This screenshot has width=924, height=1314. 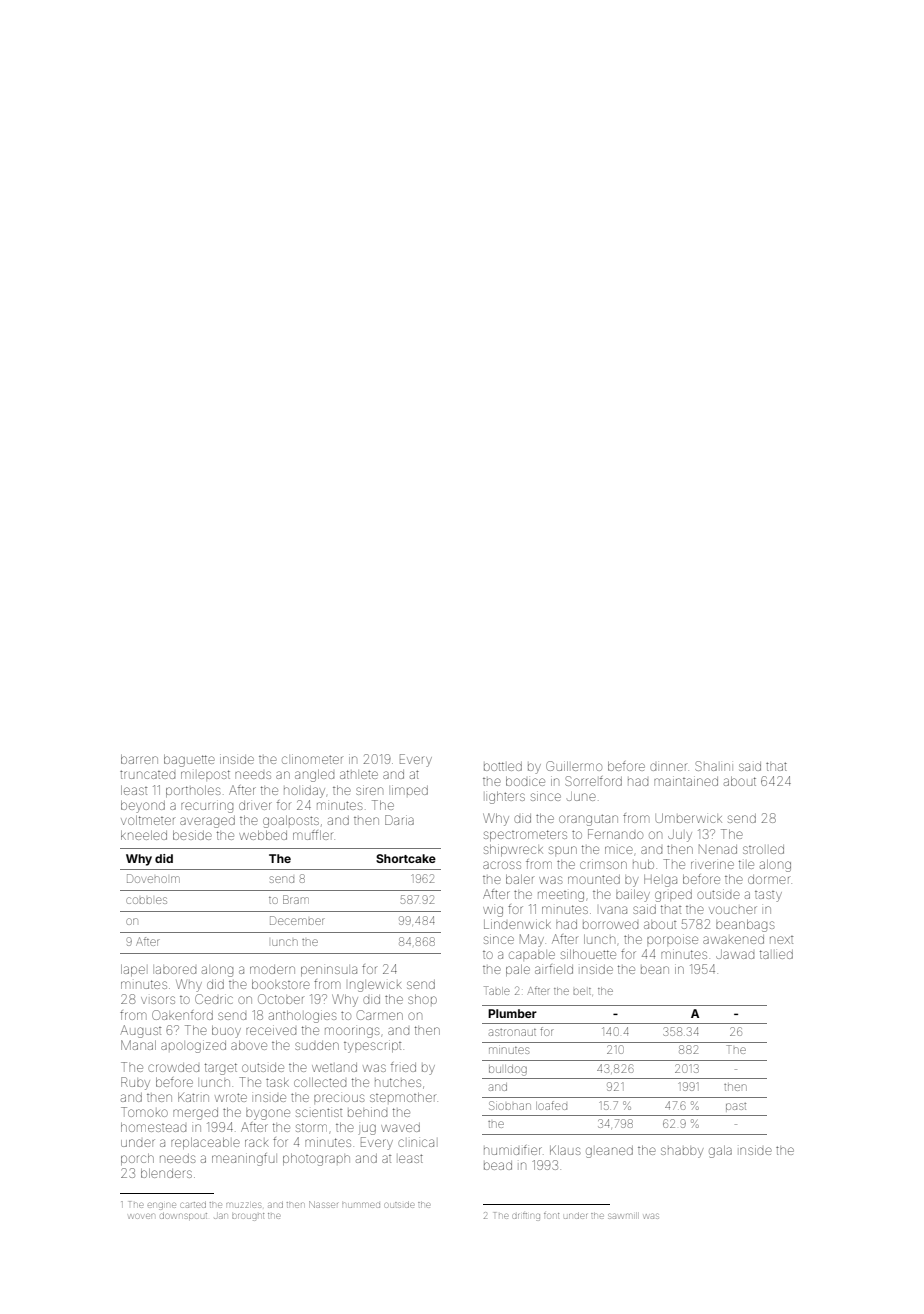 I want to click on dormer, so click(x=768, y=879).
